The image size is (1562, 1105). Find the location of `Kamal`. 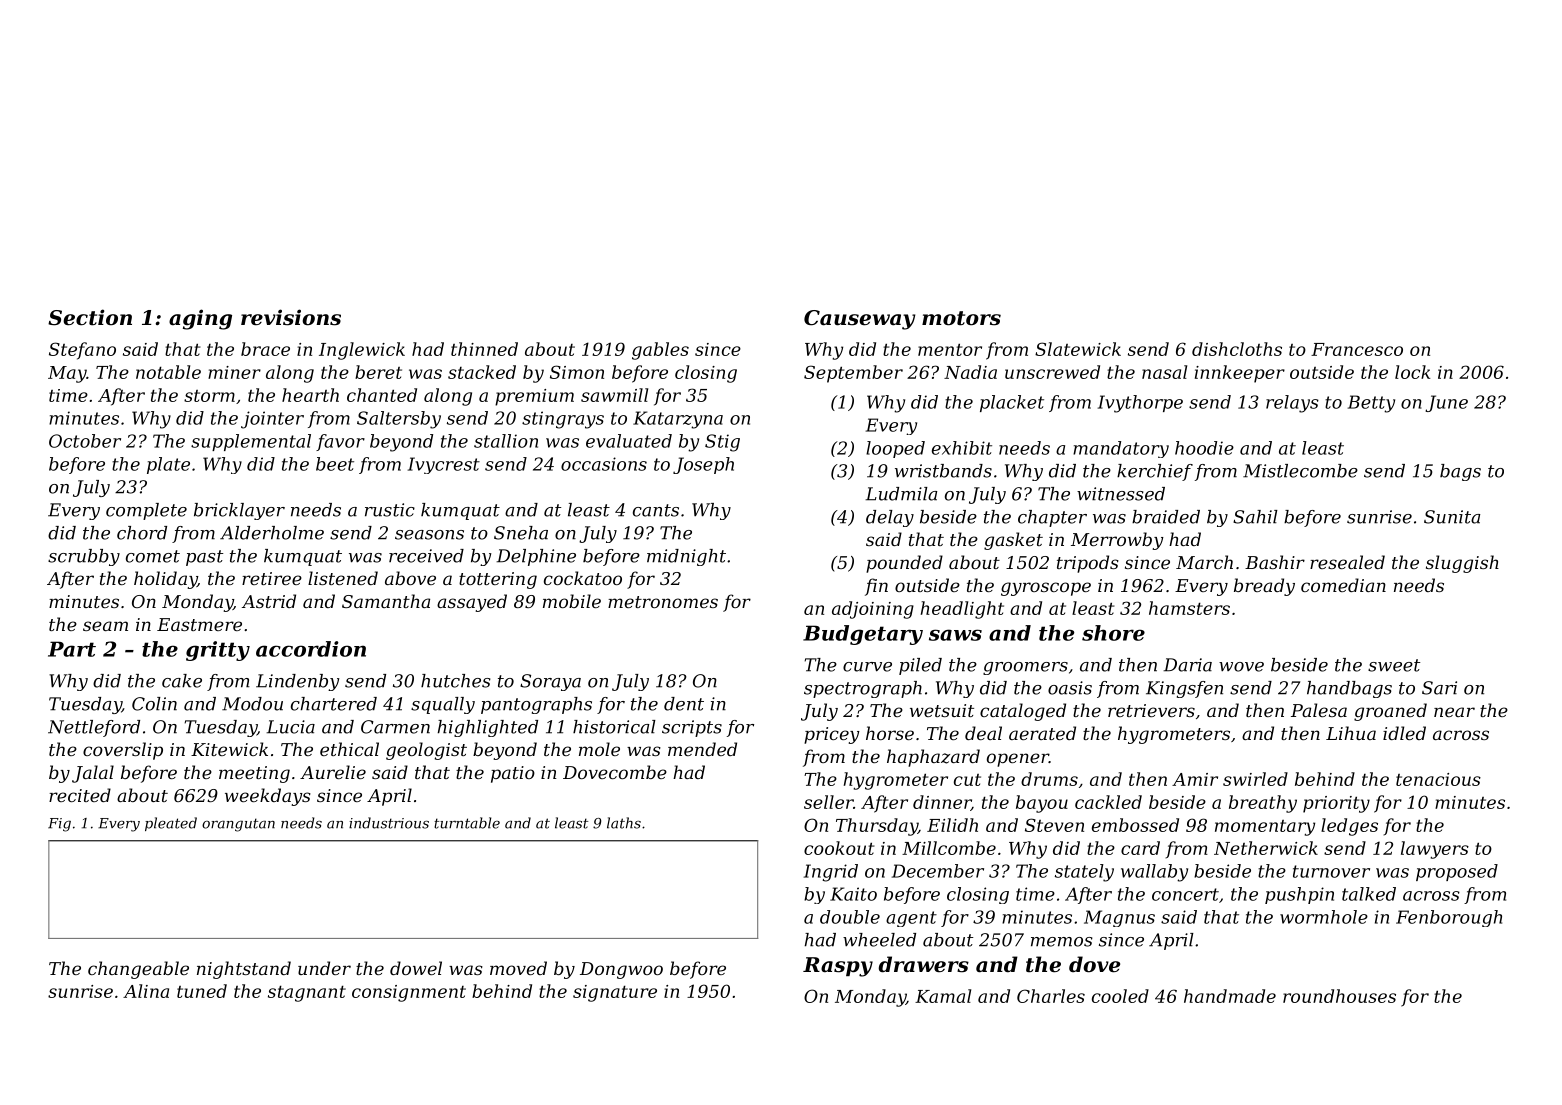

Kamal is located at coordinates (943, 996).
